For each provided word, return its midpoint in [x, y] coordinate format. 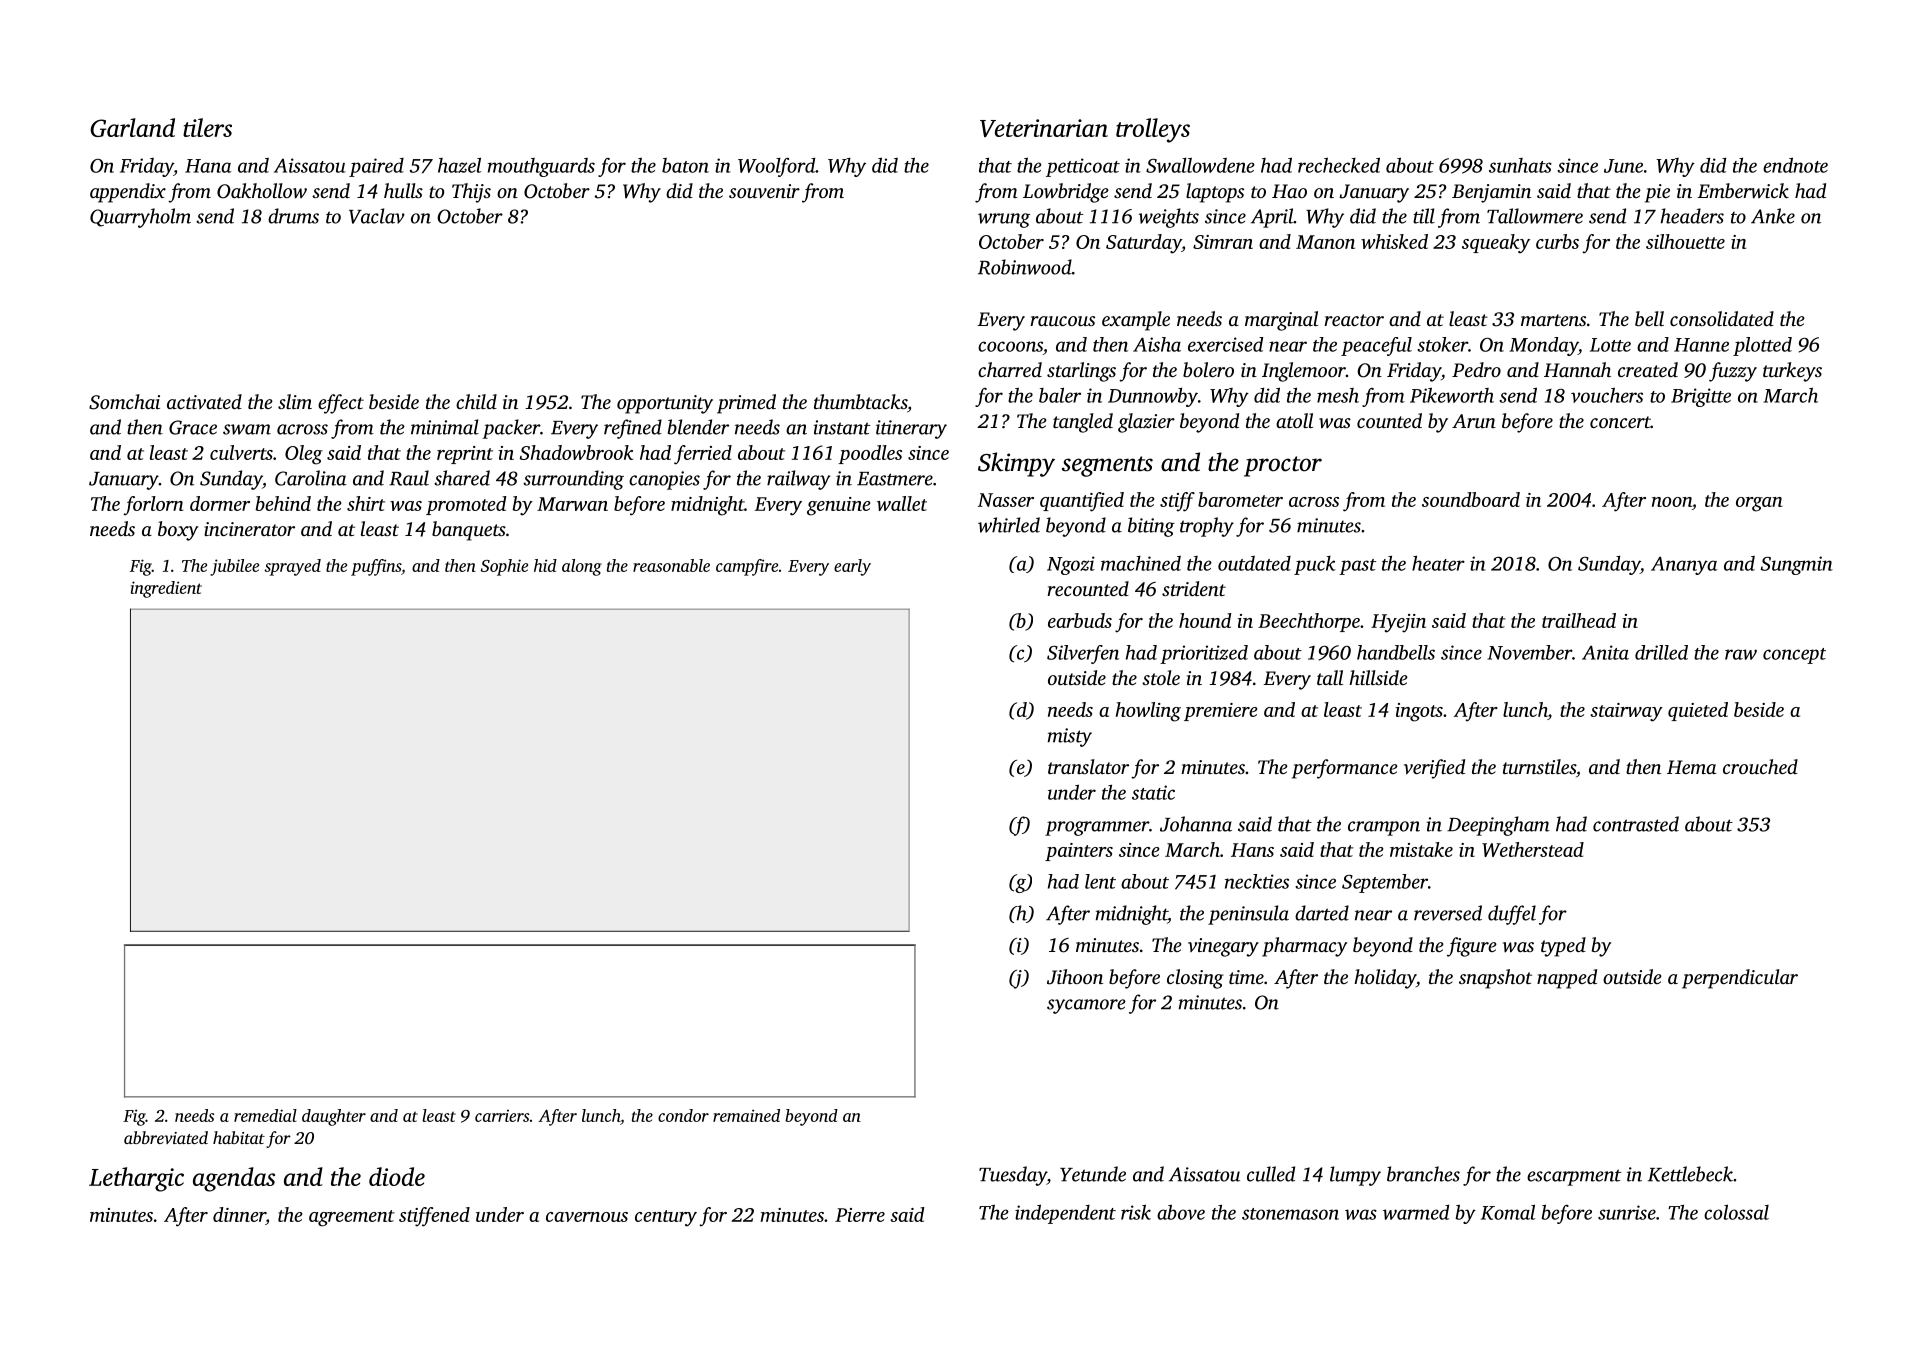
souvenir [764, 191]
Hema [1691, 767]
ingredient [166, 589]
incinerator [249, 529]
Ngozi [1071, 565]
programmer [1097, 828]
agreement [352, 1218]
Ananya [1684, 565]
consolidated [1722, 318]
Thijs [471, 193]
